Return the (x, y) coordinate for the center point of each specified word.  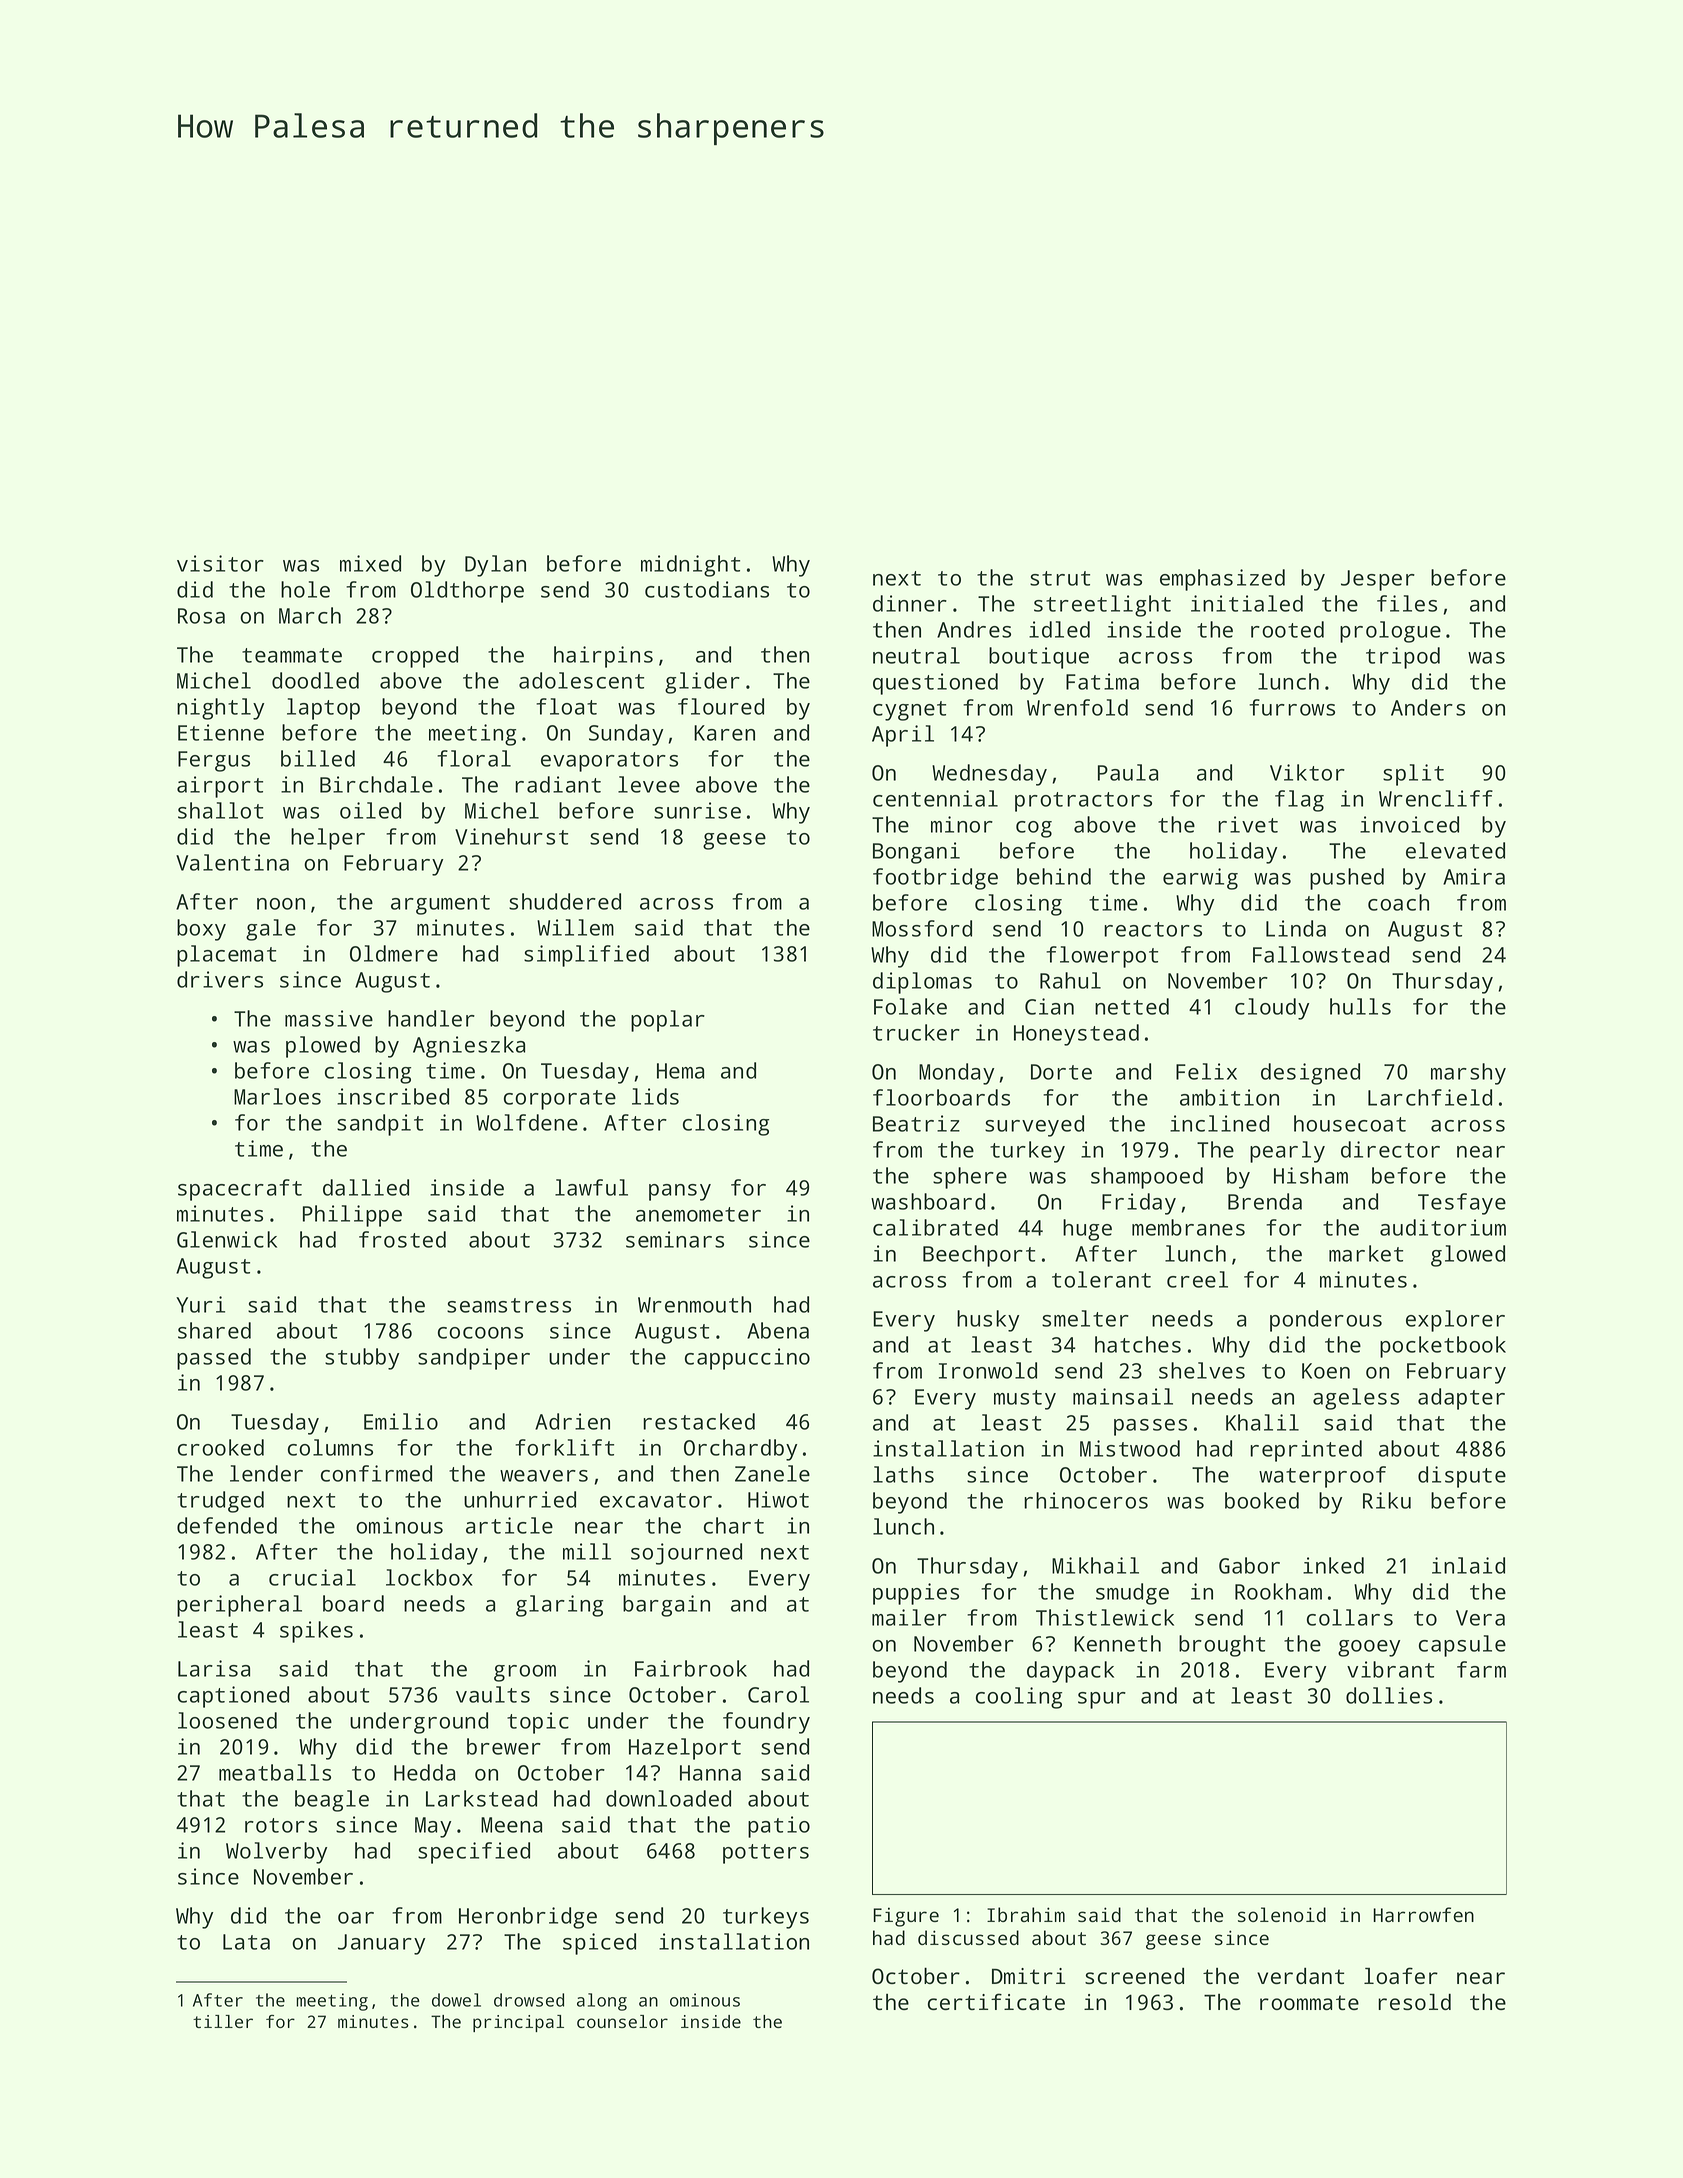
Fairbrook (691, 1668)
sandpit (380, 1125)
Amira (1474, 876)
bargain (666, 1606)
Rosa (201, 616)
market (1366, 1253)
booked (1262, 1500)
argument (440, 905)
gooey (1369, 1648)
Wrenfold (1077, 707)
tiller (223, 2021)
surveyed (1034, 1126)
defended (227, 1525)
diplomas (922, 983)
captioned (233, 1697)
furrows (1292, 707)
